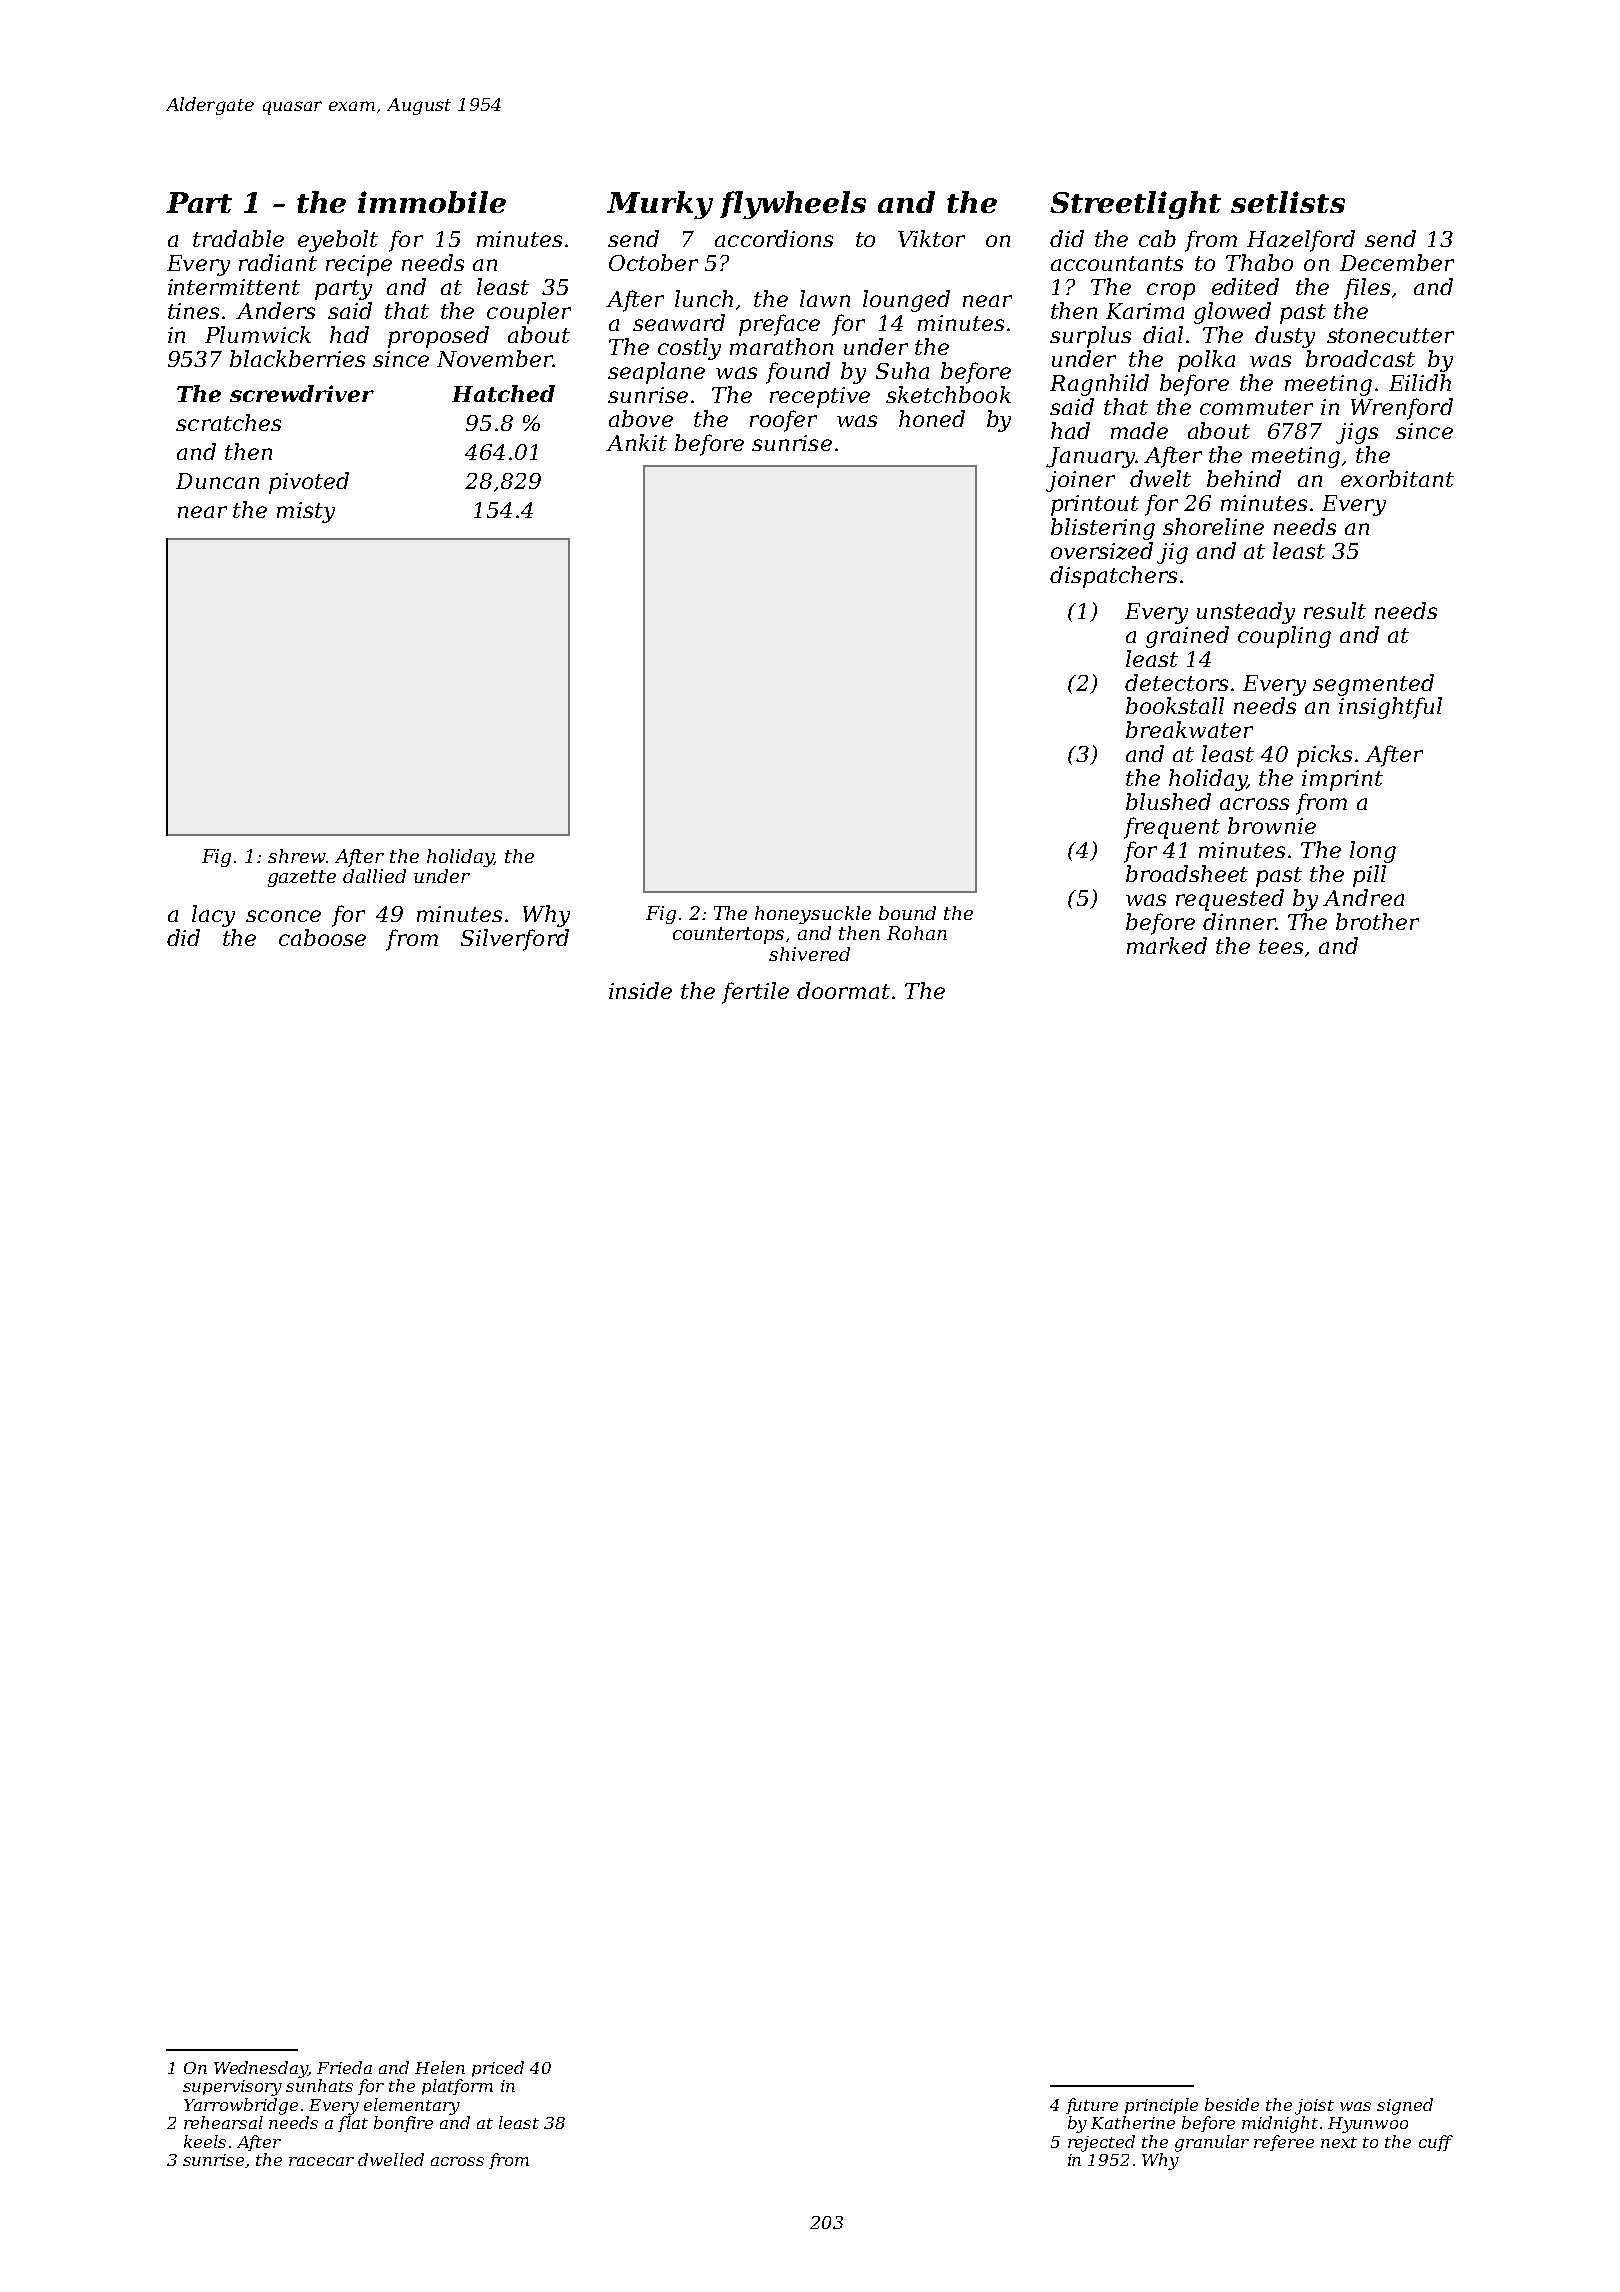 This screenshot has height=2292, width=1620. What do you see at coordinates (322, 937) in the screenshot?
I see `caboose` at bounding box center [322, 937].
